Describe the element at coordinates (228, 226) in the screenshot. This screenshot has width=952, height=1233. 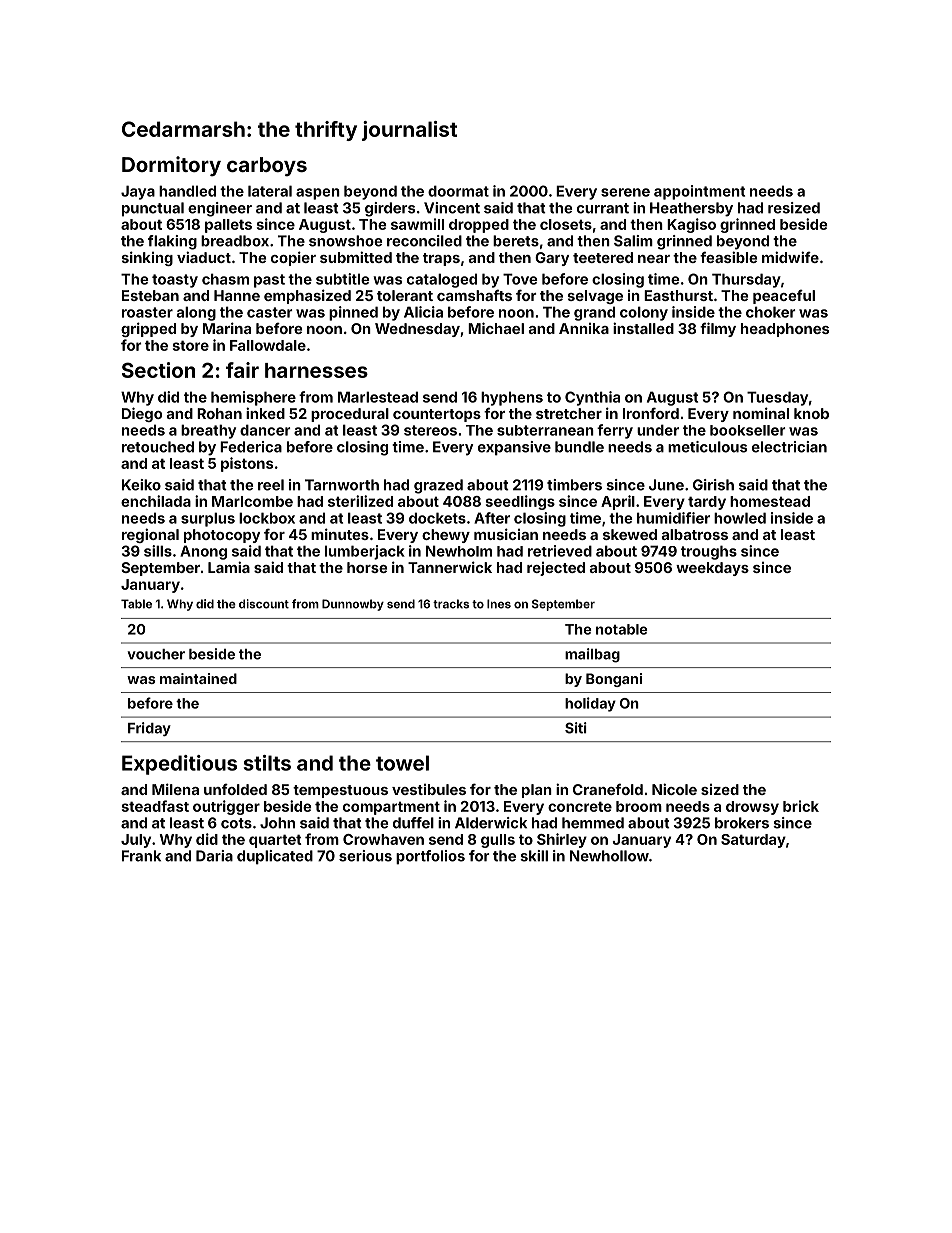
I see `pallets` at that location.
